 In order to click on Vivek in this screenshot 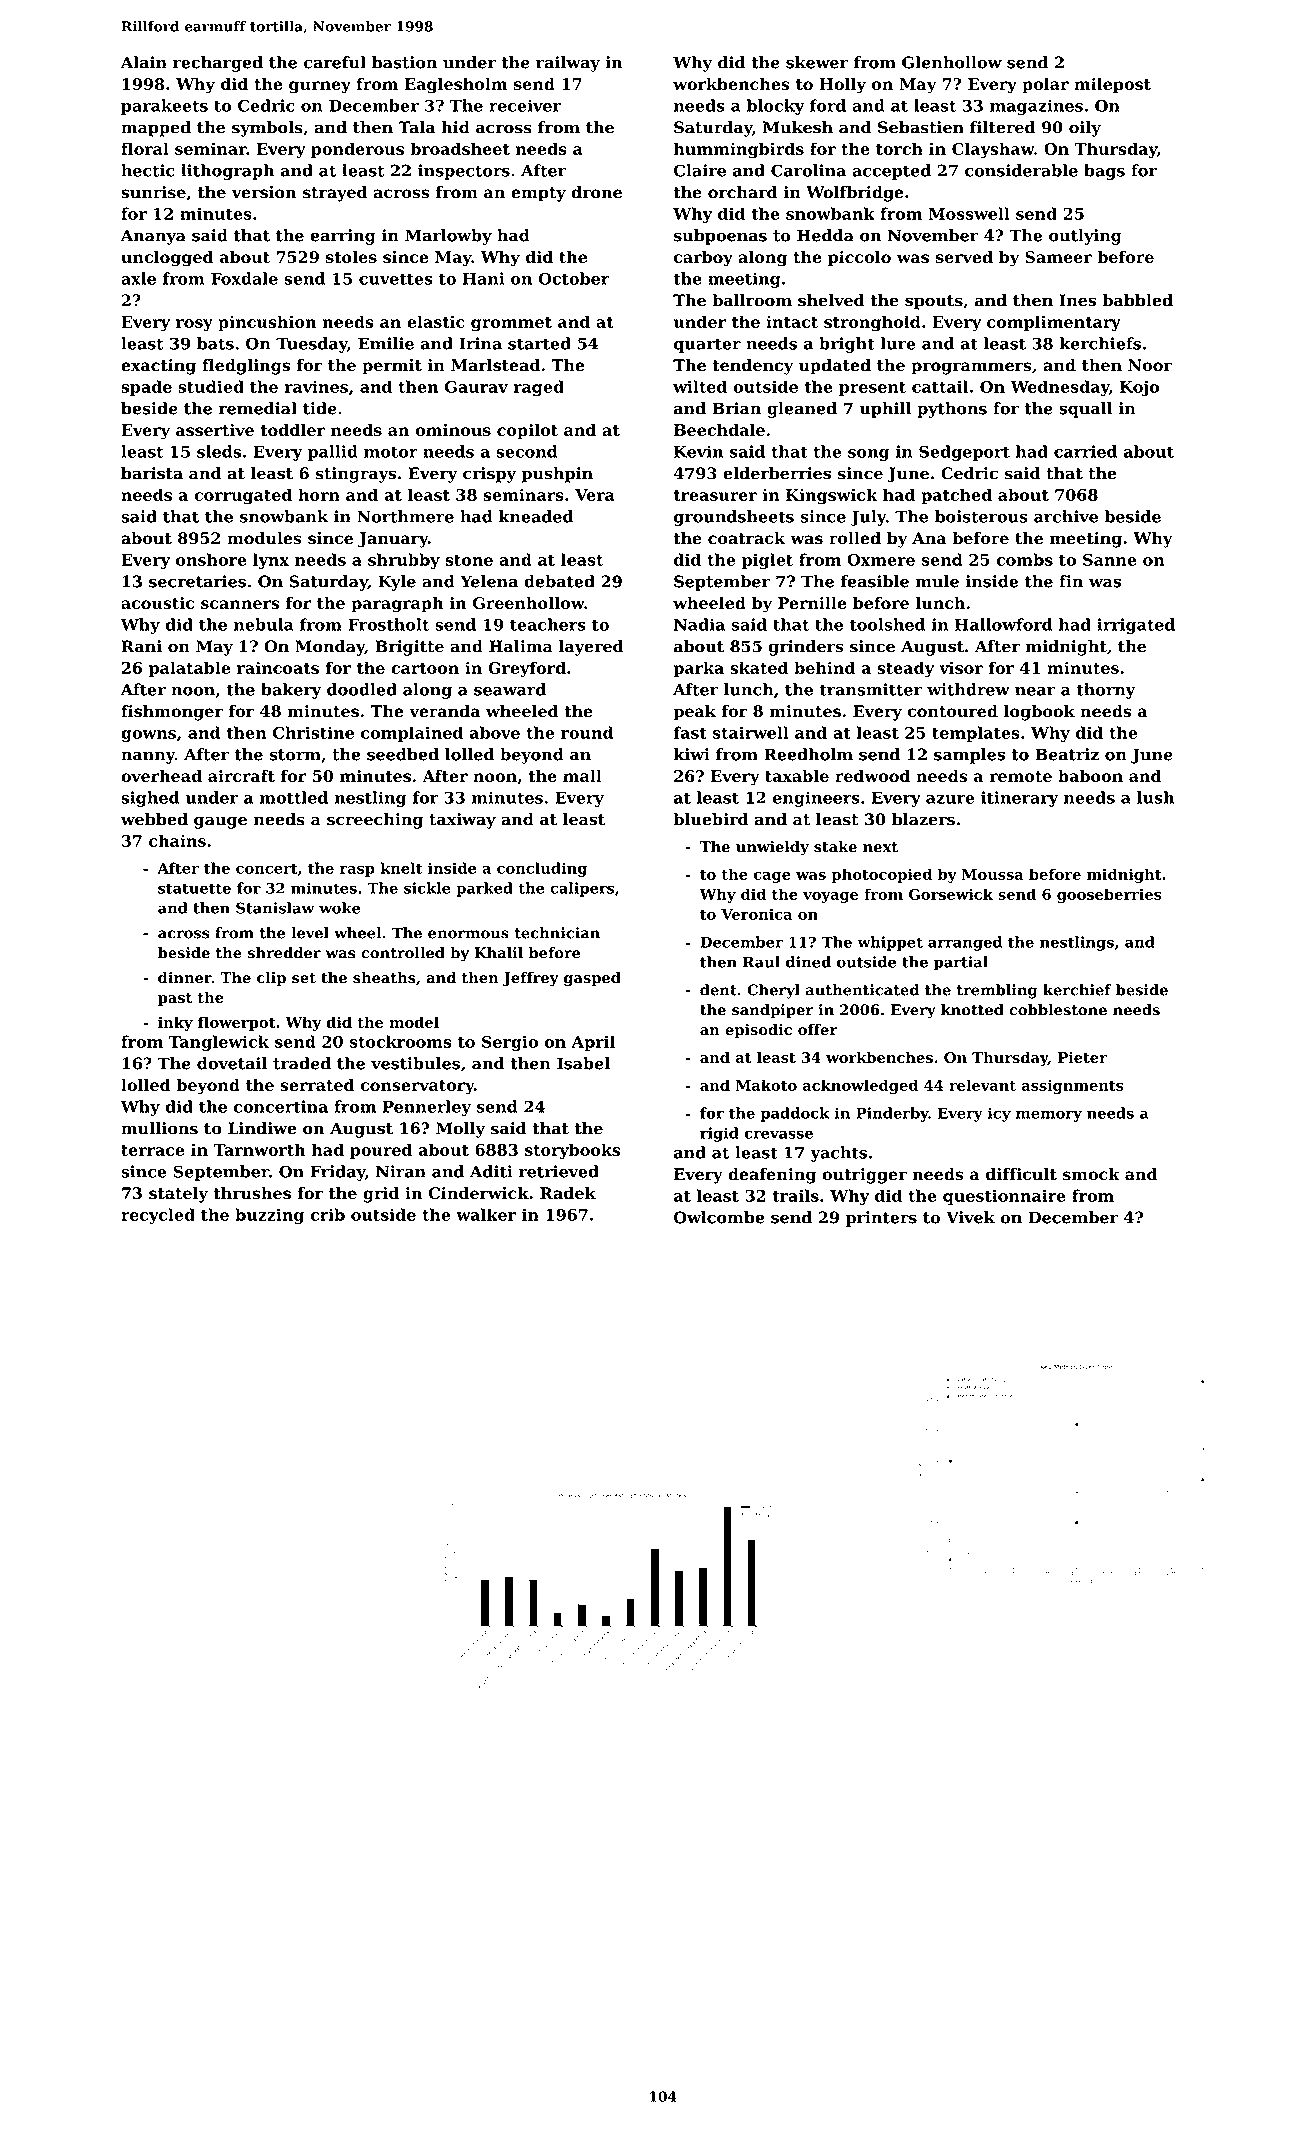, I will do `click(970, 1217)`.
